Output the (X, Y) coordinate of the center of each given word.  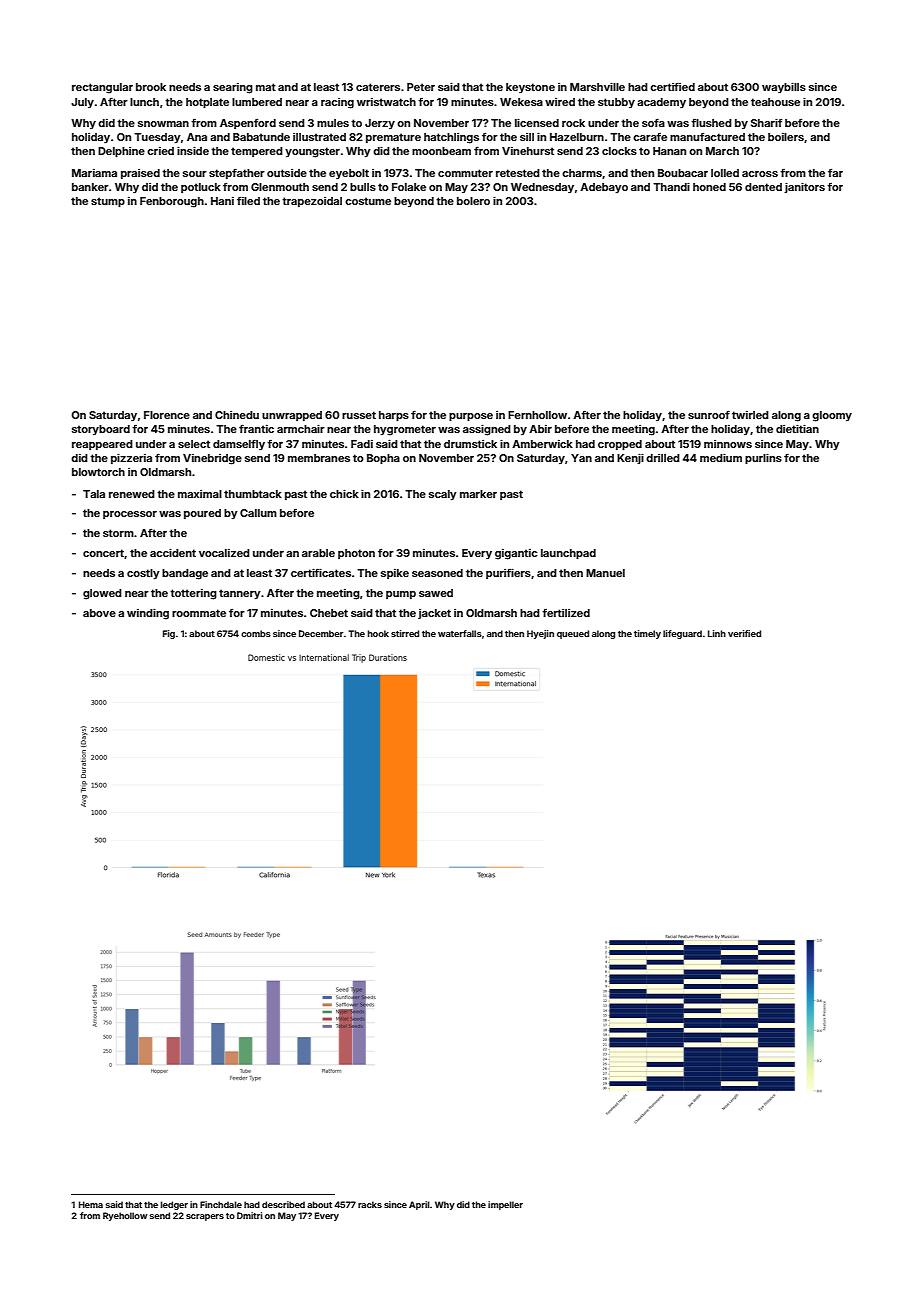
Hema (91, 1204)
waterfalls (460, 633)
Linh (717, 633)
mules (333, 123)
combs (256, 633)
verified (744, 633)
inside (193, 150)
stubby (616, 103)
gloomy (832, 416)
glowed (102, 594)
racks (370, 1204)
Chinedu (237, 415)
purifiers (508, 573)
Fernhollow (537, 415)
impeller (505, 1205)
